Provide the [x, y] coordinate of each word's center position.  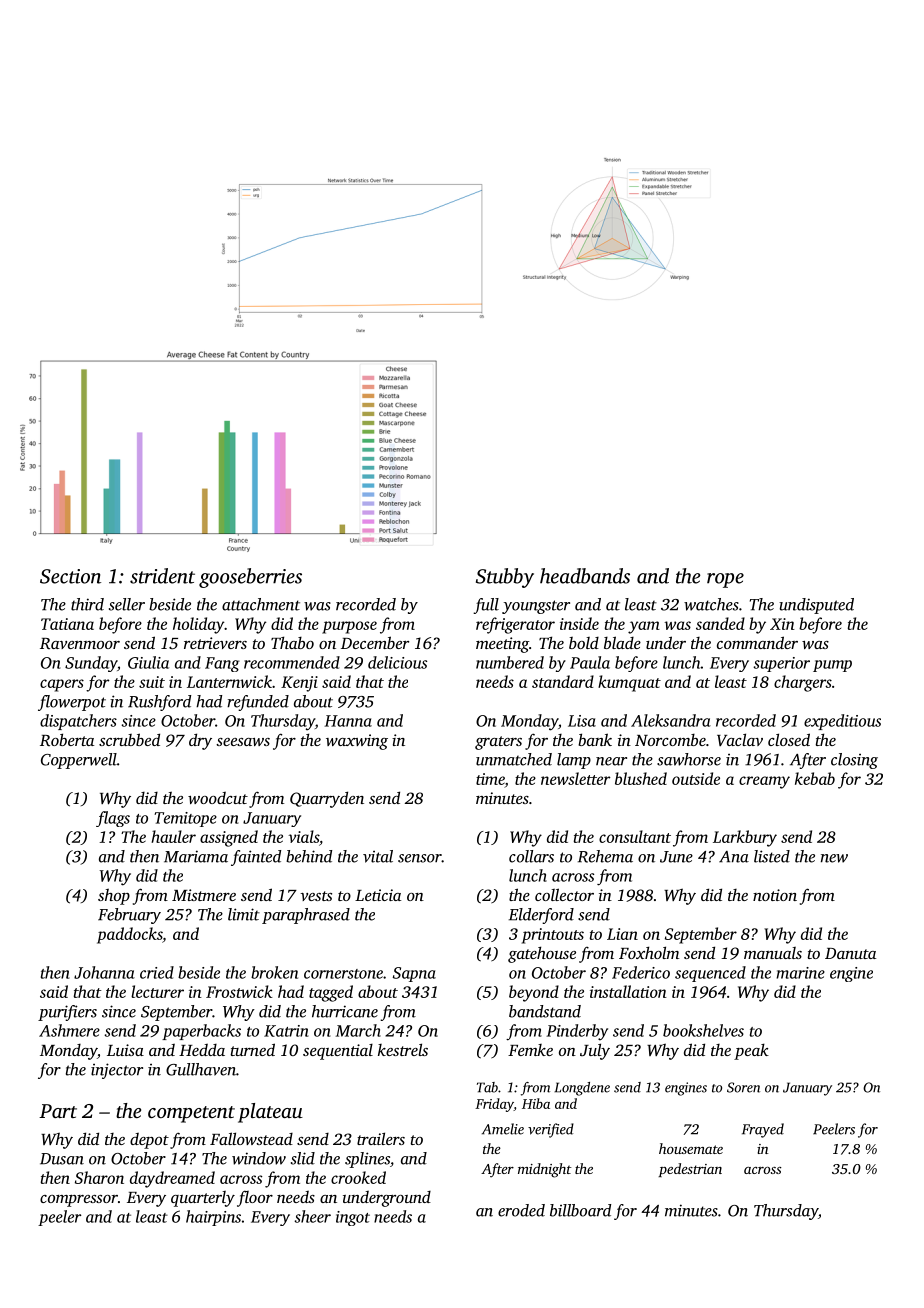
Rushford [159, 703]
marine [800, 973]
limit [244, 914]
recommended [292, 662]
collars [531, 856]
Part [58, 1111]
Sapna [414, 974]
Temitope [185, 819]
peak [751, 1051]
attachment [261, 604]
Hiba [536, 1103]
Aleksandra [671, 720]
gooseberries [250, 578]
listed [772, 856]
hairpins [213, 1218]
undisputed [816, 606]
